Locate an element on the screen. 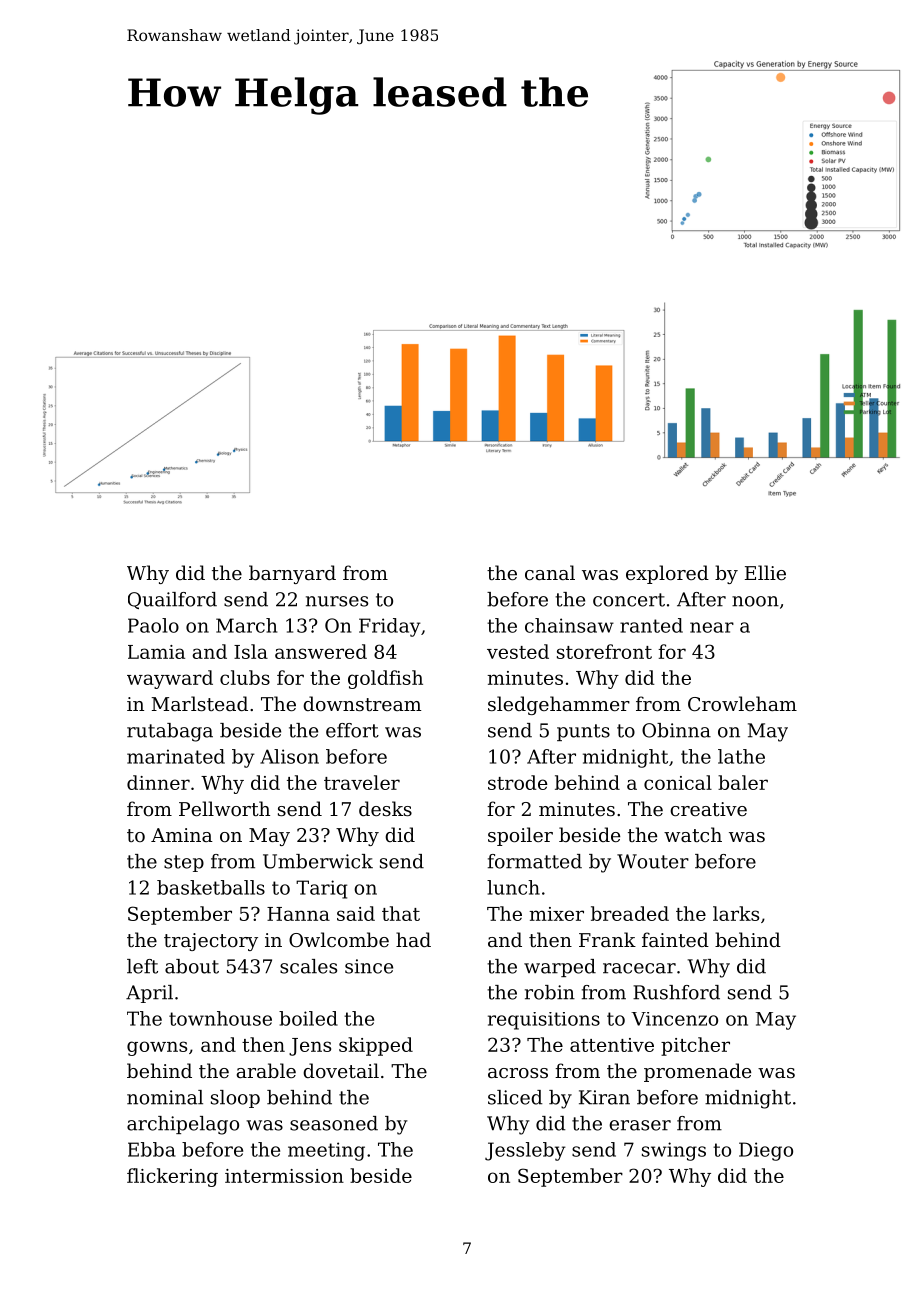 Image resolution: width=924 pixels, height=1313 pixels. warped is located at coordinates (560, 968).
